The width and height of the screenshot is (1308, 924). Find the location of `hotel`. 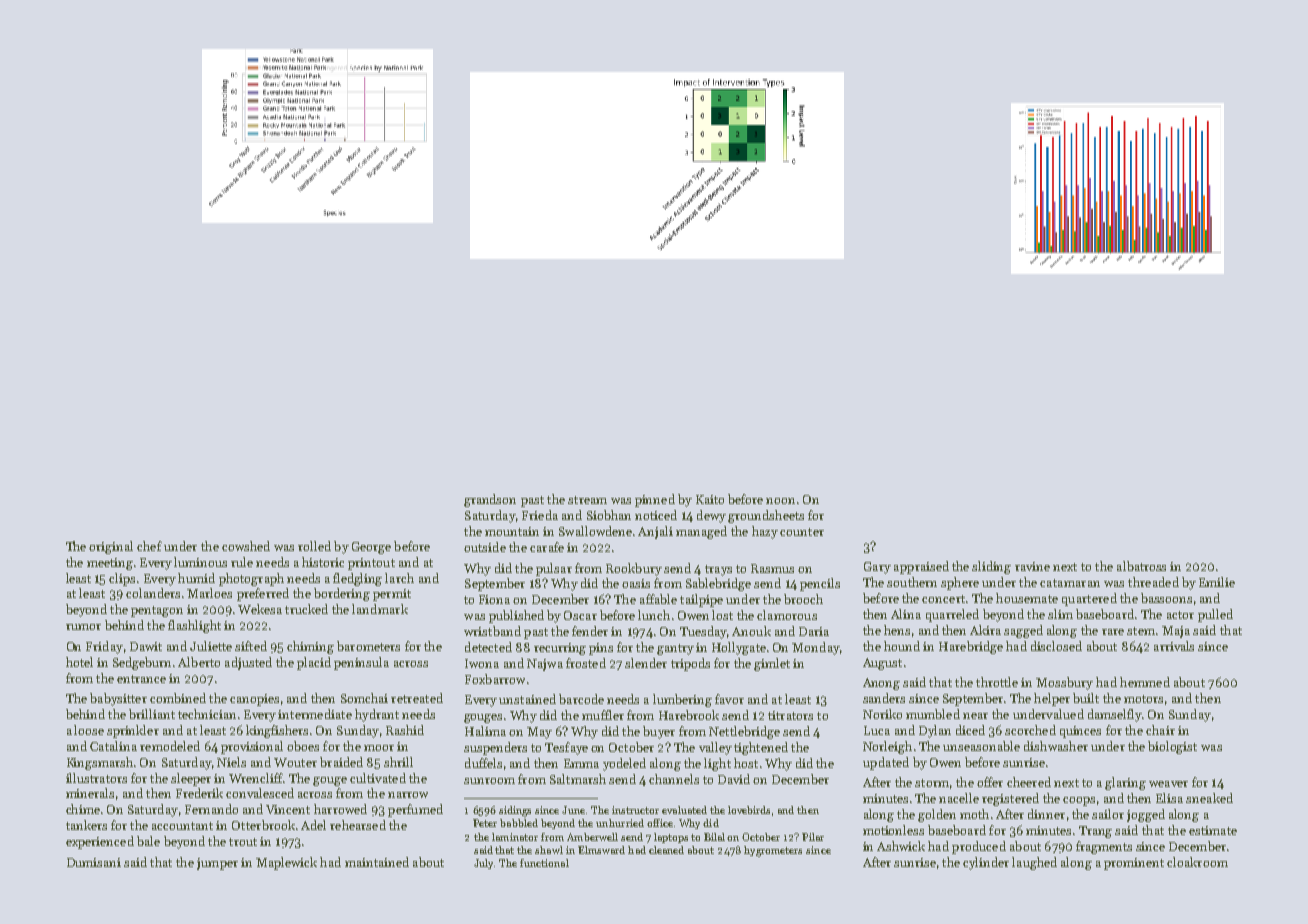

hotel is located at coordinates (79, 662).
